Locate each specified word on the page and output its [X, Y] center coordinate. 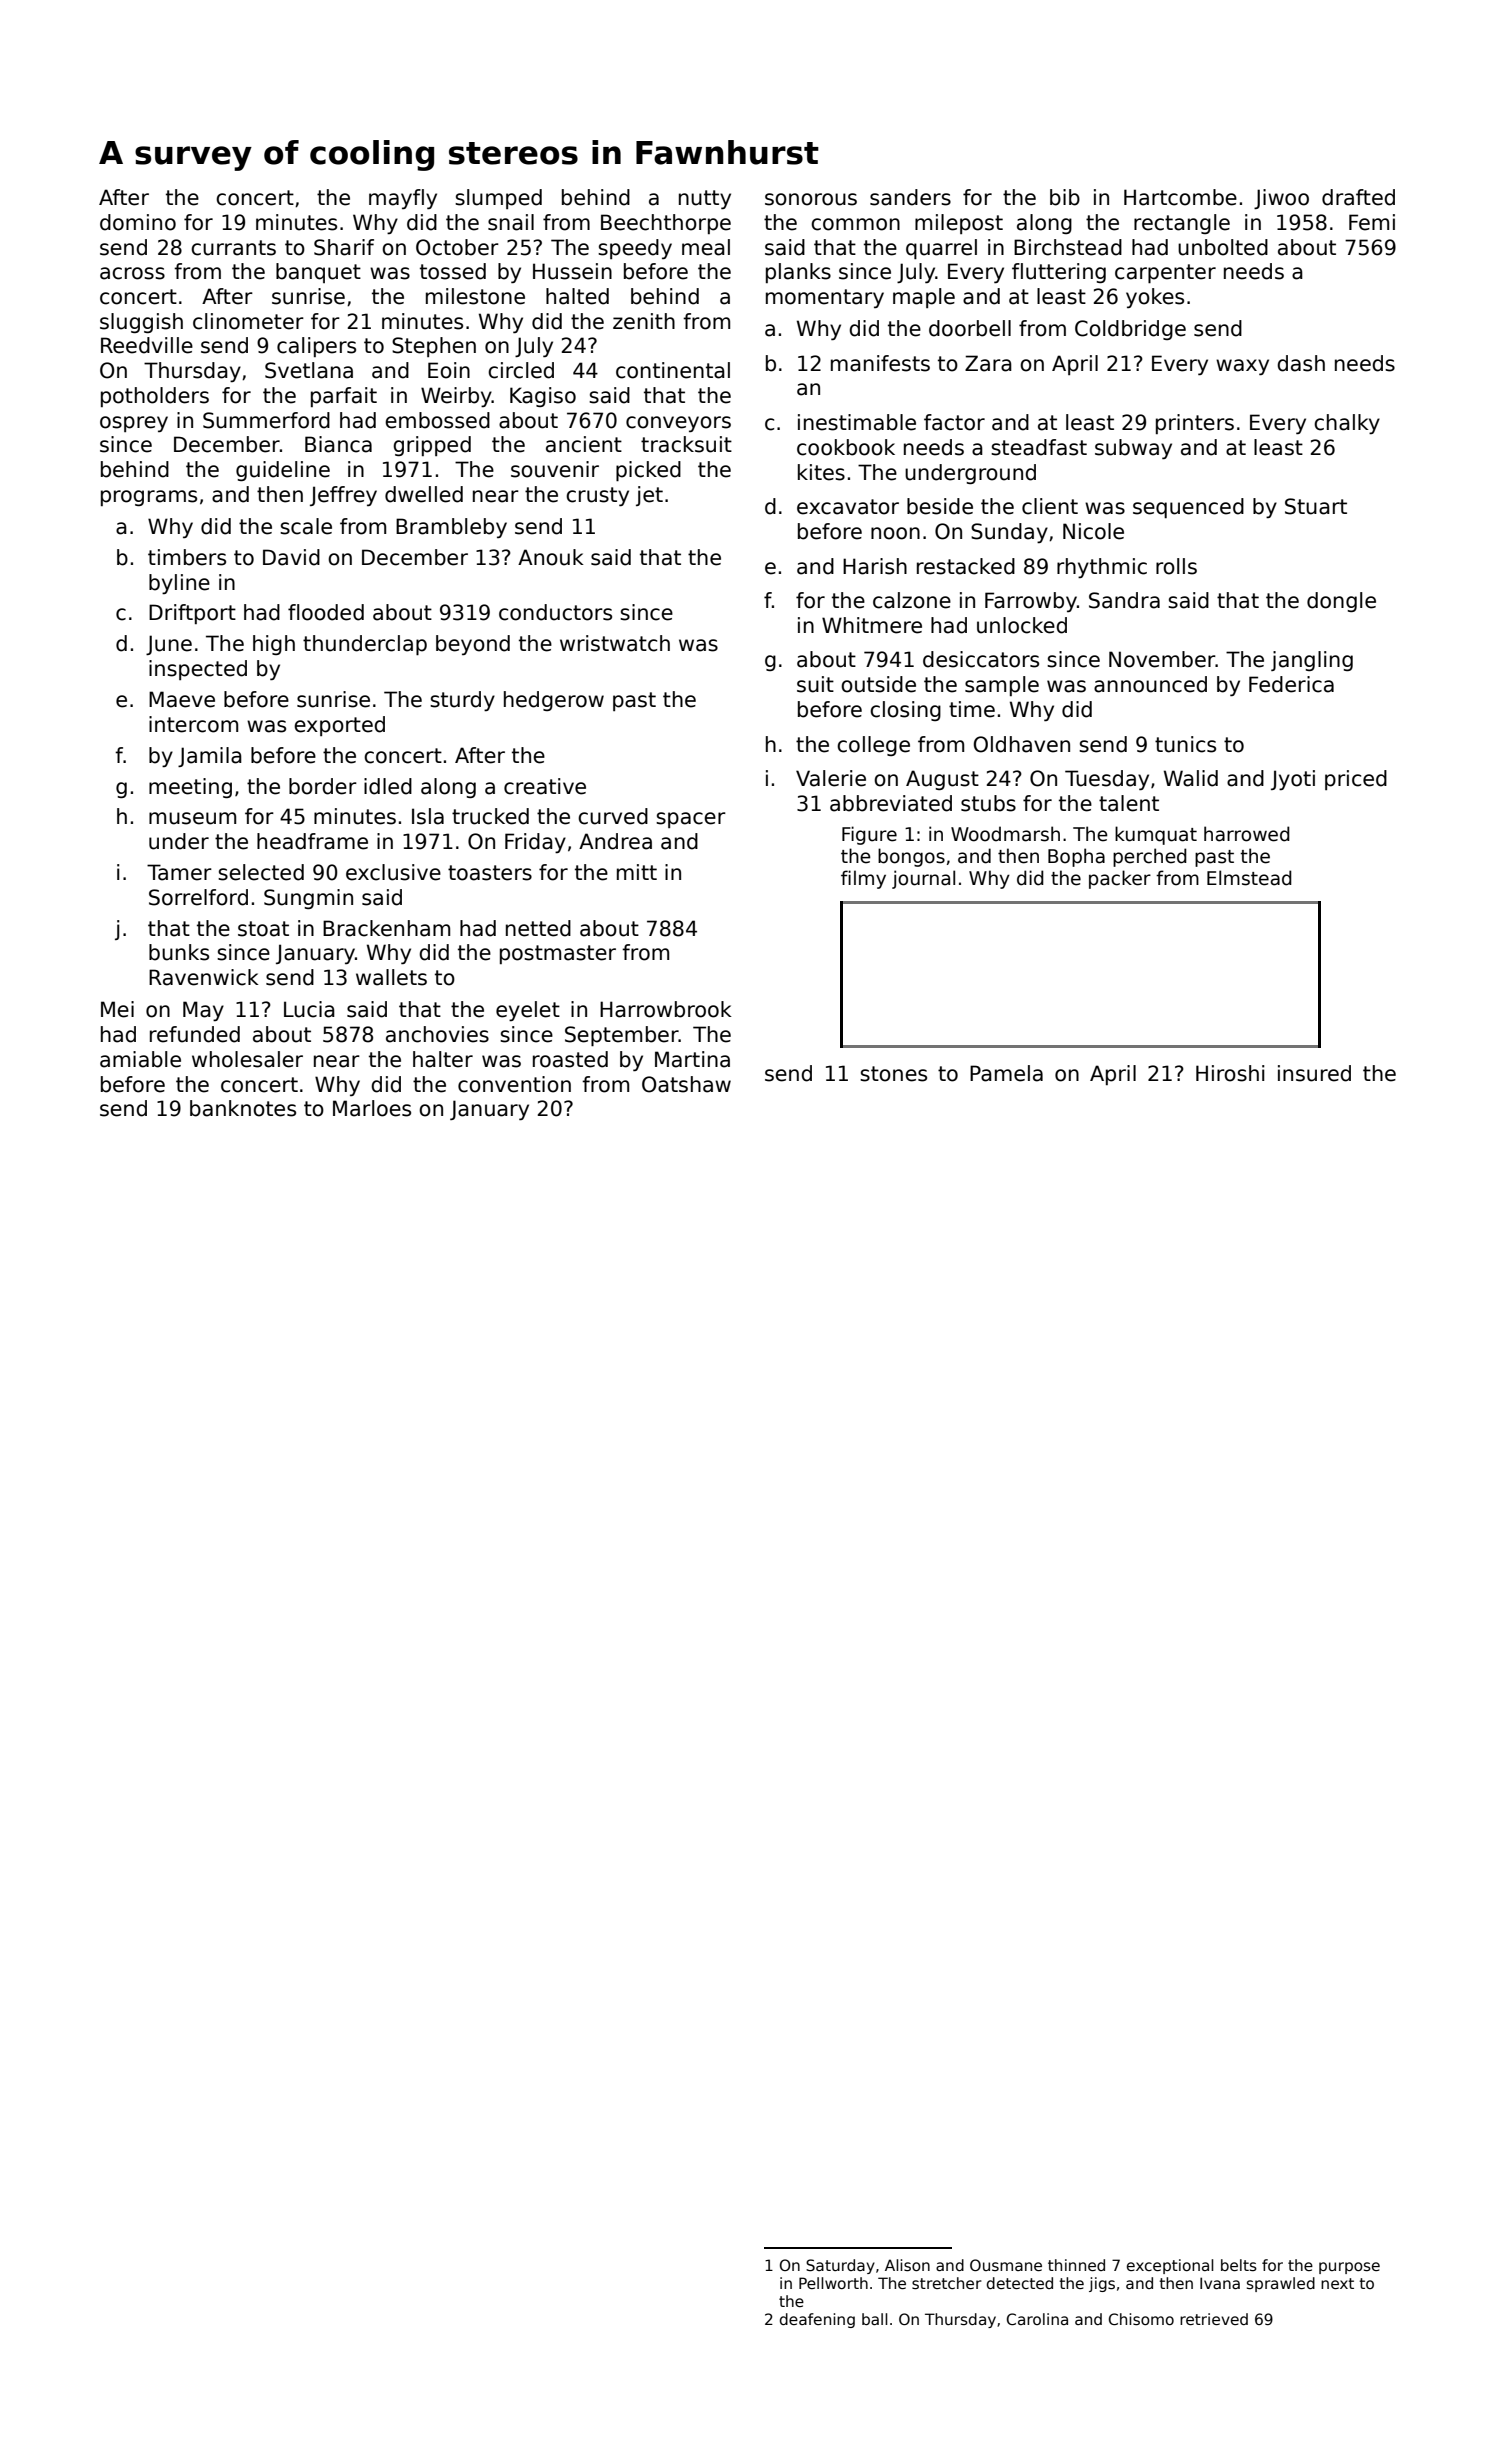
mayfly [403, 199]
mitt [637, 872]
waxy [1242, 367]
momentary [825, 298]
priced [1356, 780]
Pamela [1006, 1073]
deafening [817, 2320]
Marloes [372, 1108]
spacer [691, 820]
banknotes [243, 1108]
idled [388, 786]
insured [1314, 1073]
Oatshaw [686, 1084]
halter [443, 1059]
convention [514, 1084]
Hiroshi [1230, 1073]
